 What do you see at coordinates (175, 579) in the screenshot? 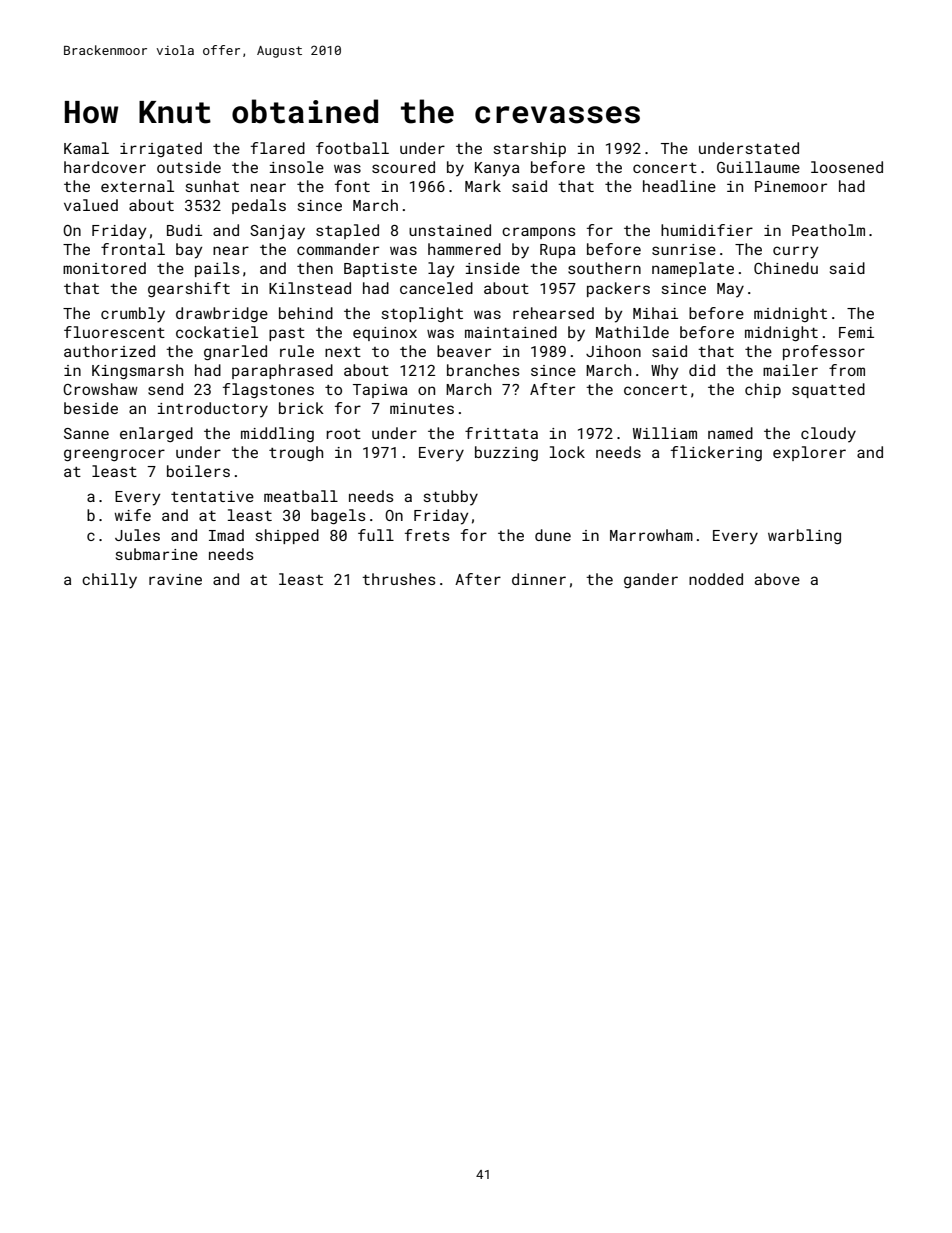
I see `ravine` at bounding box center [175, 579].
